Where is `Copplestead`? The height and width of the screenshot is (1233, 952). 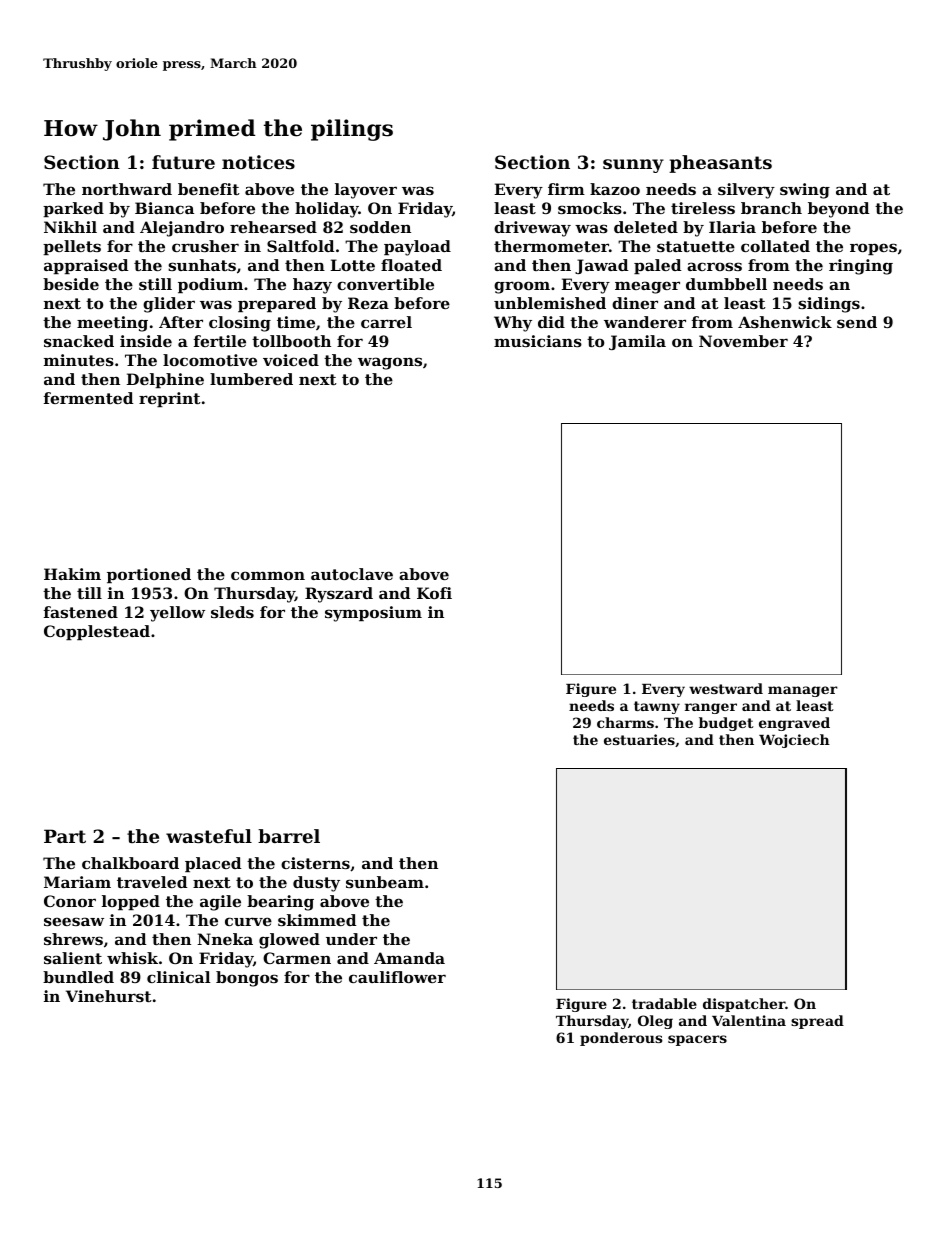 Copplestead is located at coordinates (97, 632).
